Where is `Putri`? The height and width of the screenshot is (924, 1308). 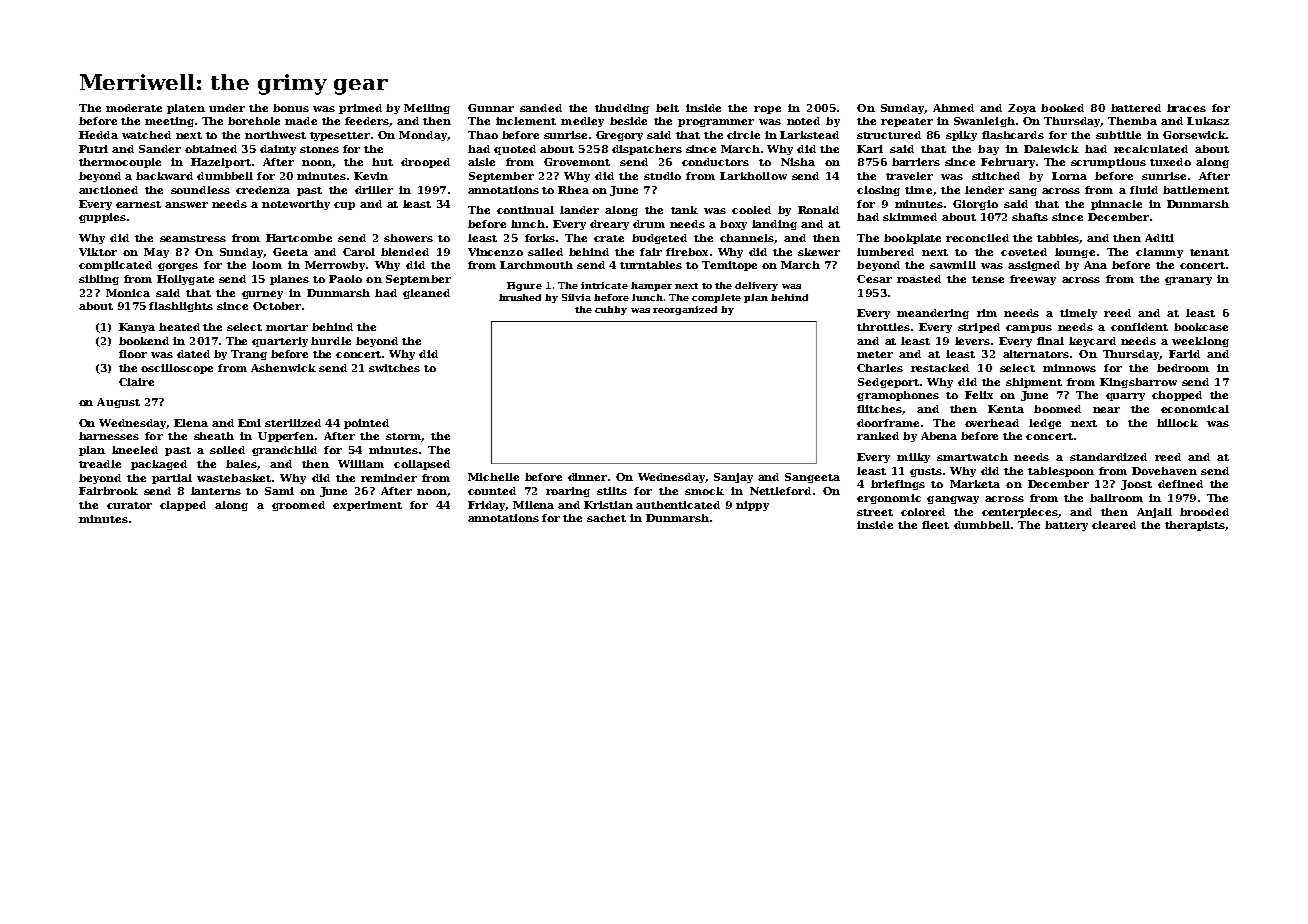 Putri is located at coordinates (93, 149).
